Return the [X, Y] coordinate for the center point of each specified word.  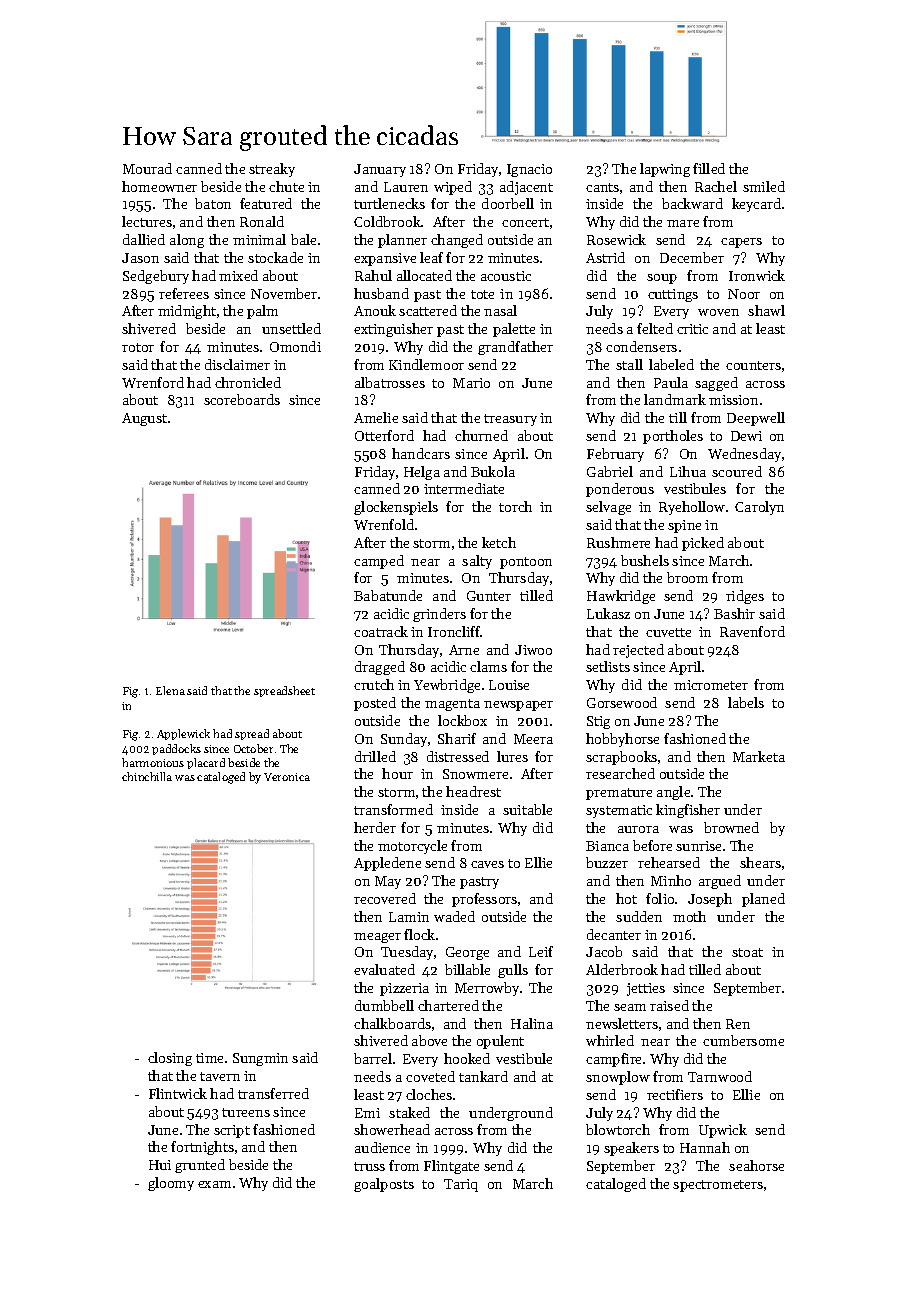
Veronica [287, 777]
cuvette [668, 632]
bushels [645, 560]
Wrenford [153, 382]
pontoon [526, 563]
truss [369, 1166]
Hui [160, 1165]
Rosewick [616, 239]
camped [379, 562]
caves [487, 864]
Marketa [759, 756]
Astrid [605, 257]
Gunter [489, 596]
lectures [147, 221]
